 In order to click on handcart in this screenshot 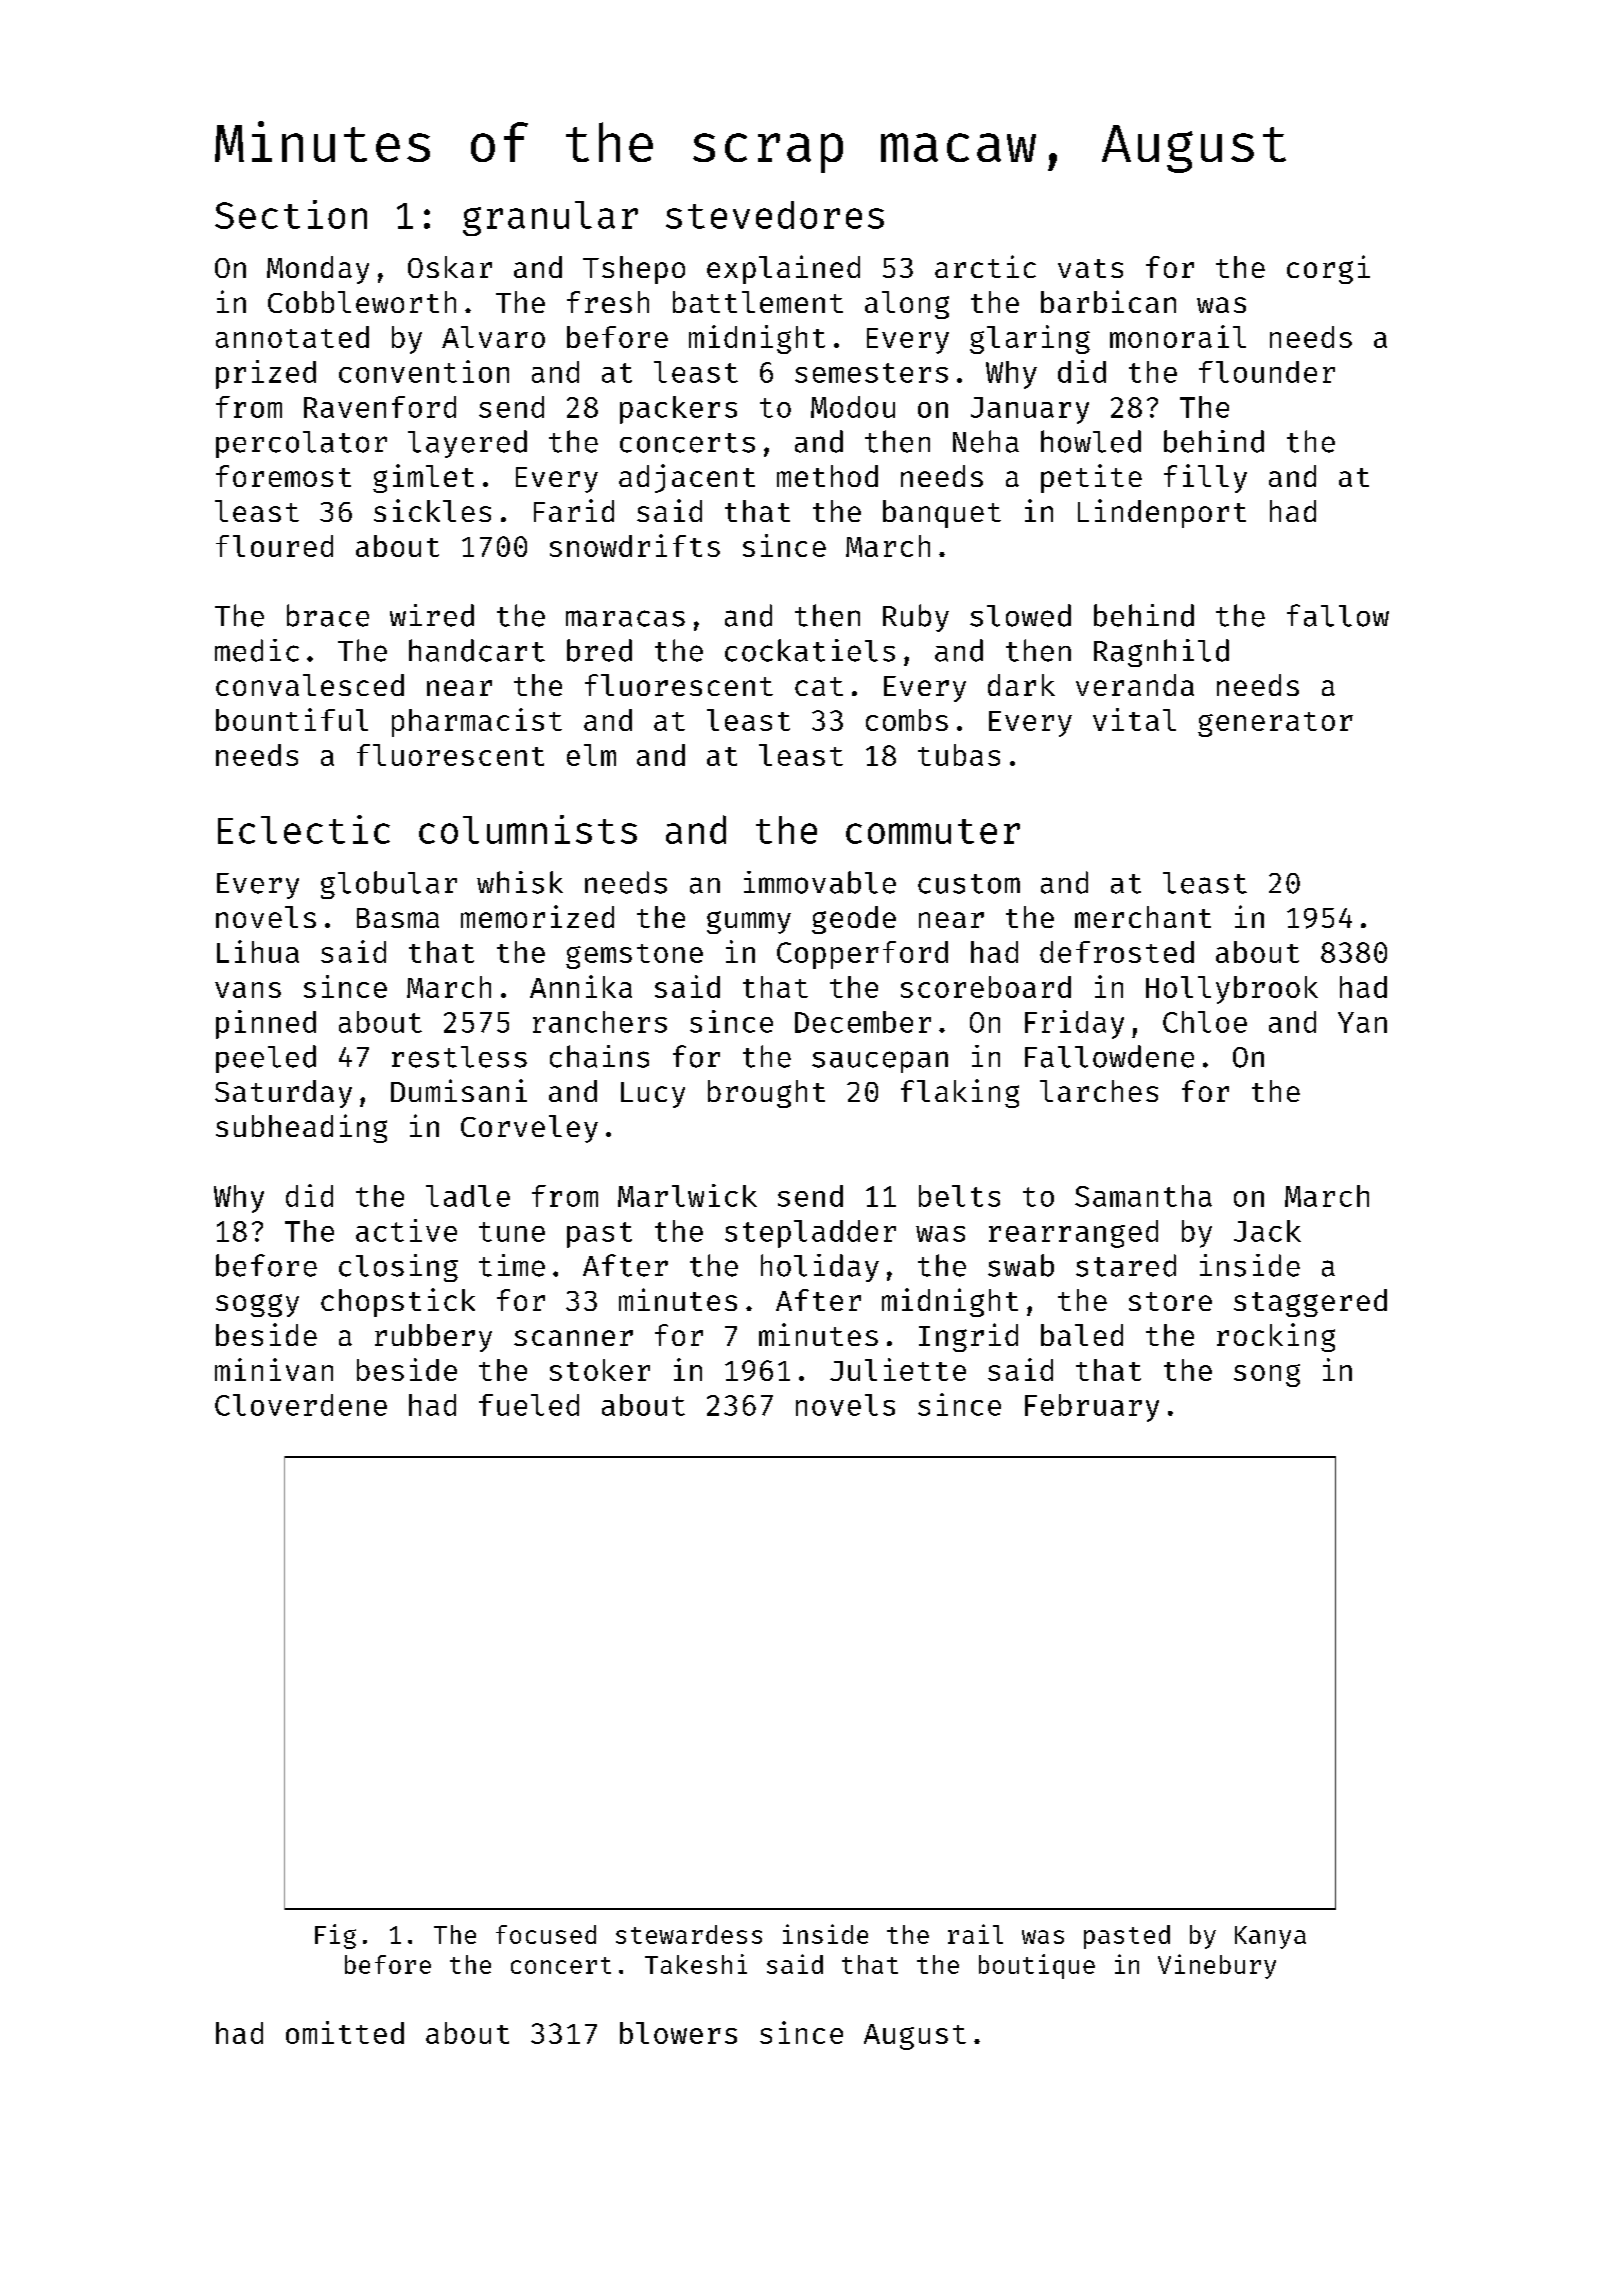, I will do `click(477, 650)`.
